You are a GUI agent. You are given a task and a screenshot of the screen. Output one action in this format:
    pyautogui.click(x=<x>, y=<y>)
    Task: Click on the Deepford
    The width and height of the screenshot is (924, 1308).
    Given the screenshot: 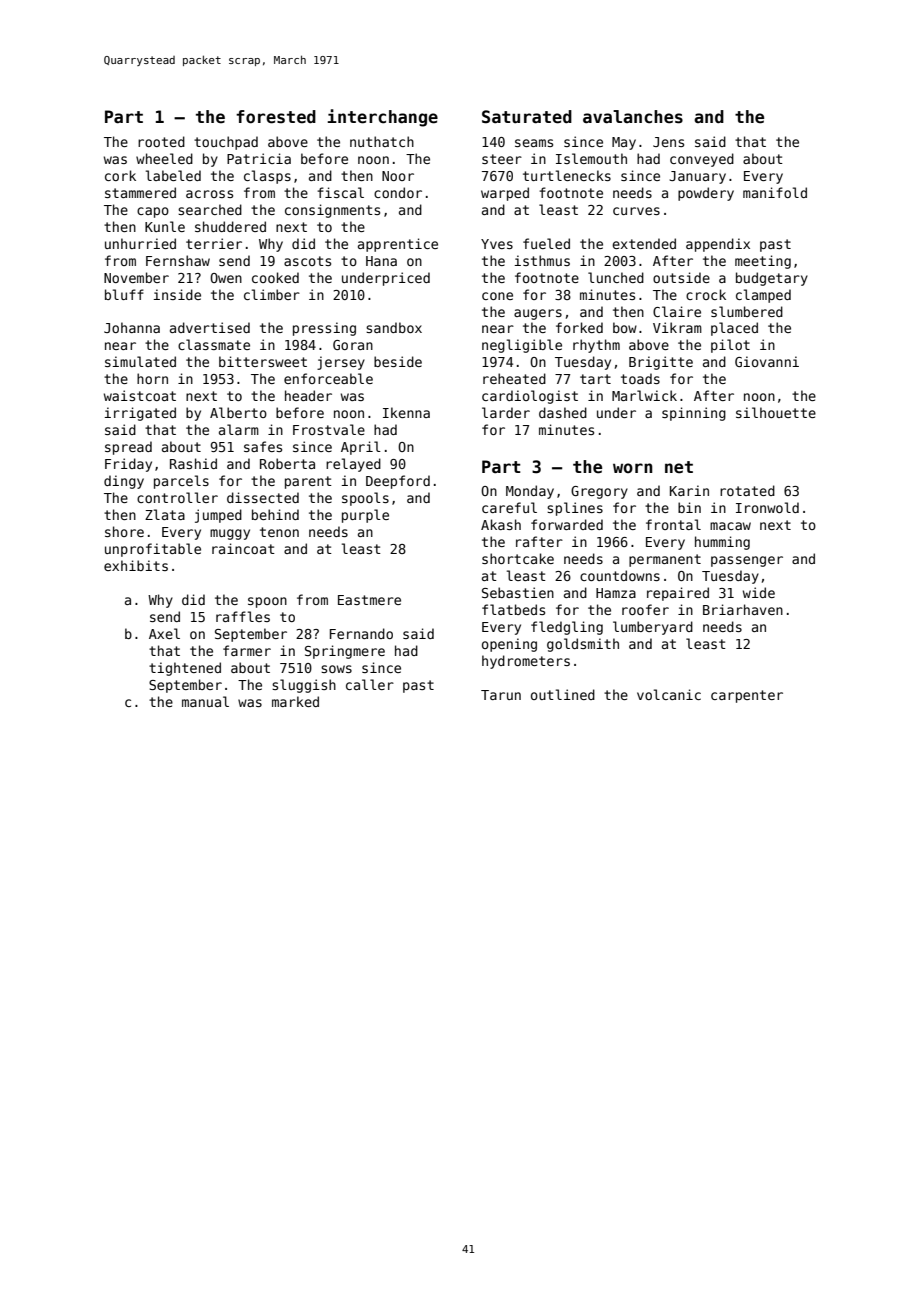 What is the action you would take?
    pyautogui.click(x=398, y=482)
